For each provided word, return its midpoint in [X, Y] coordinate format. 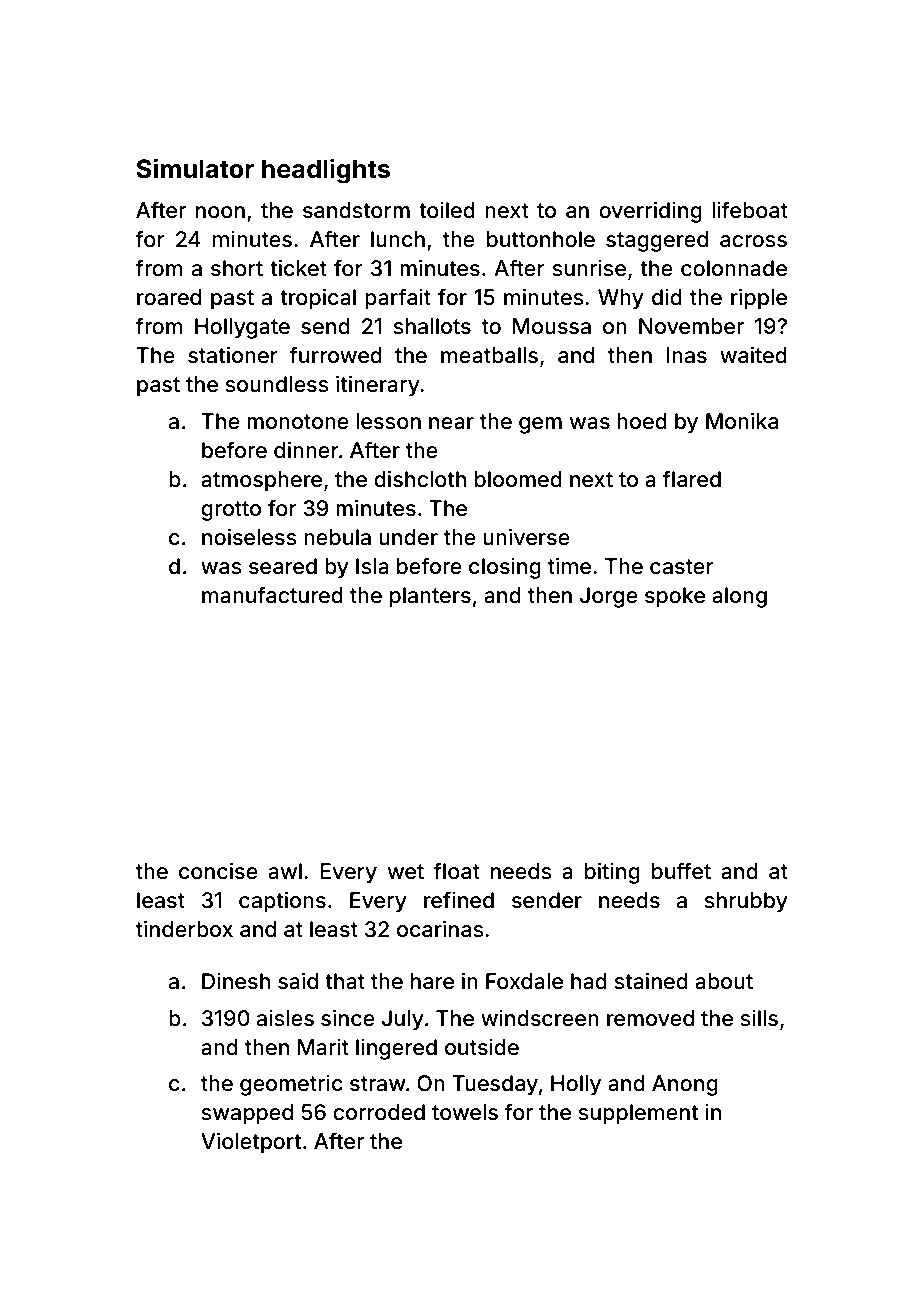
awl [285, 871]
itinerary [378, 386]
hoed [642, 421]
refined [459, 899]
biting [612, 873]
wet [405, 871]
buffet [681, 870]
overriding [650, 212]
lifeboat [750, 210]
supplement [638, 1114]
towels [465, 1112]
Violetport [251, 1143]
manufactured [272, 595]
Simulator [195, 168]
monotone [298, 421]
